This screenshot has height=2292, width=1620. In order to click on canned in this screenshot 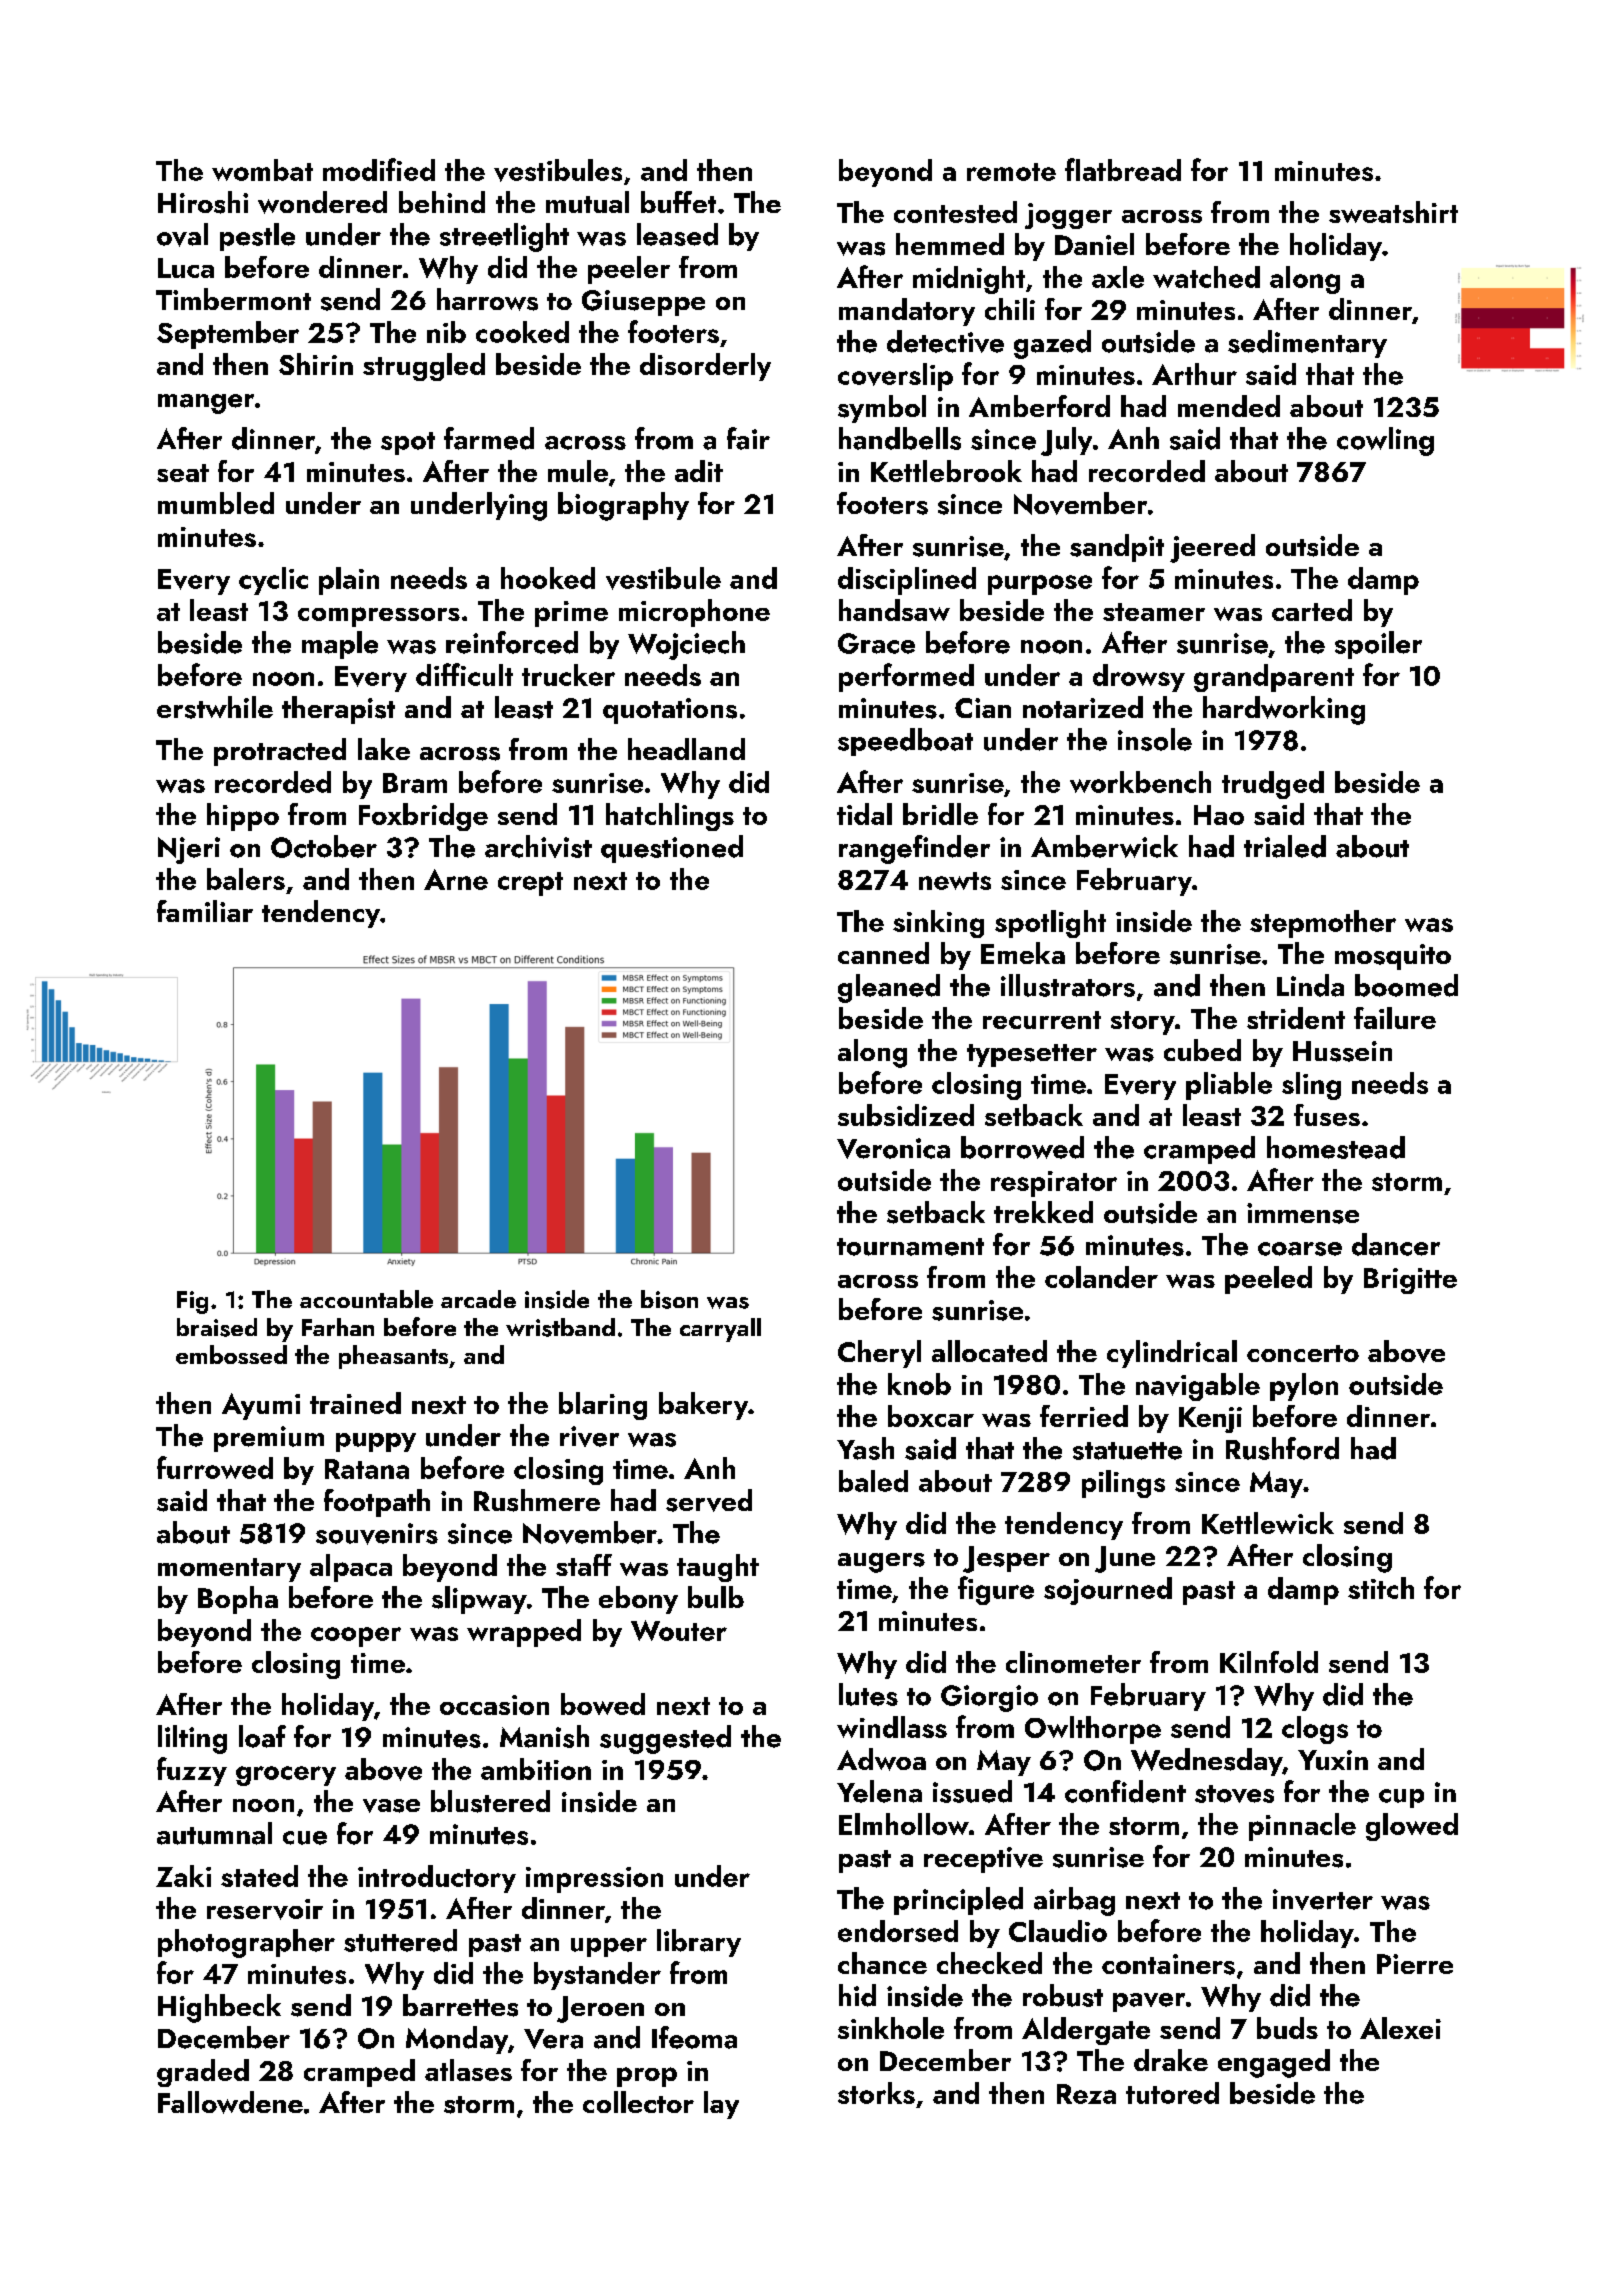, I will do `click(883, 953)`.
